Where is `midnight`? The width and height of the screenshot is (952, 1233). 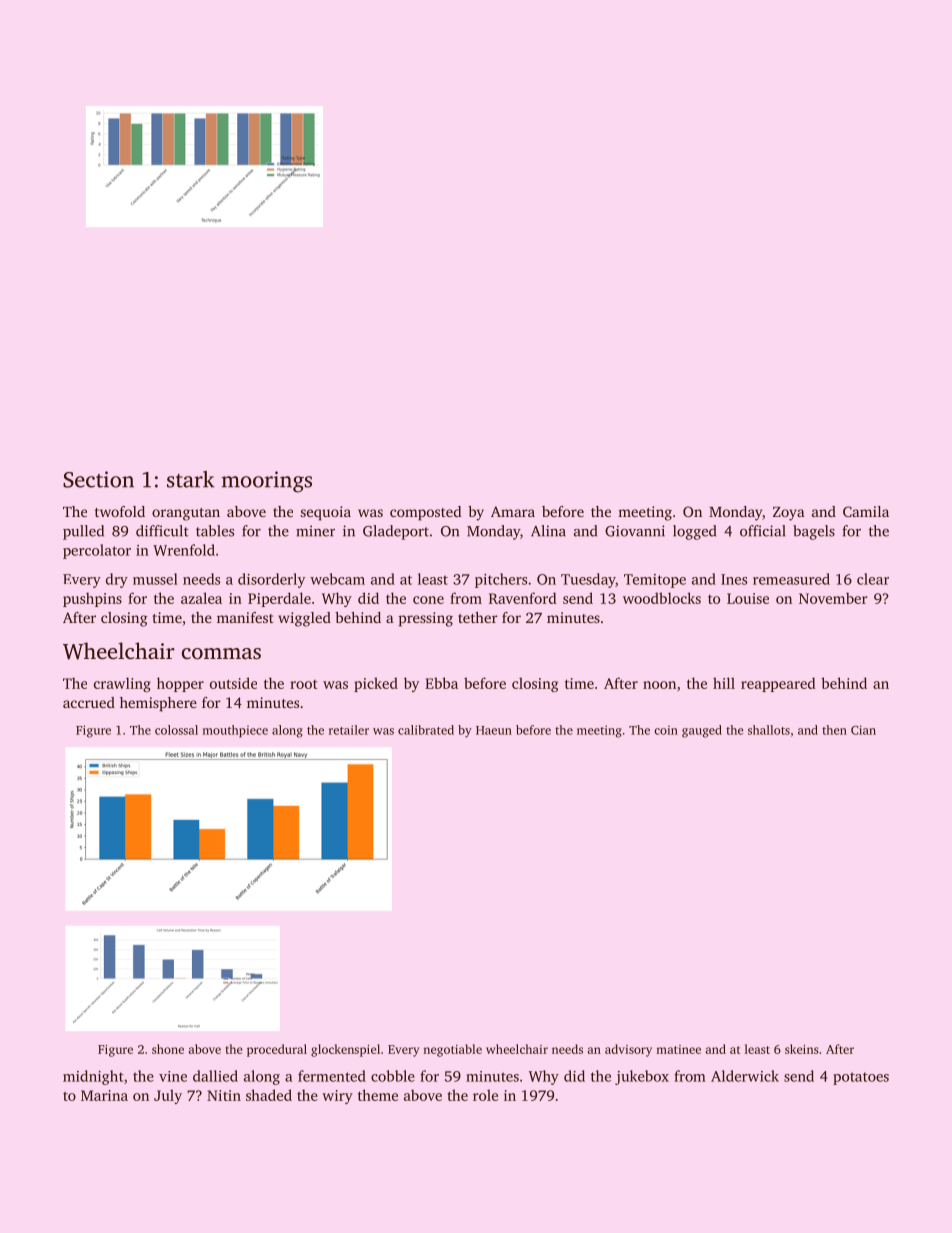 midnight is located at coordinates (93, 1077).
